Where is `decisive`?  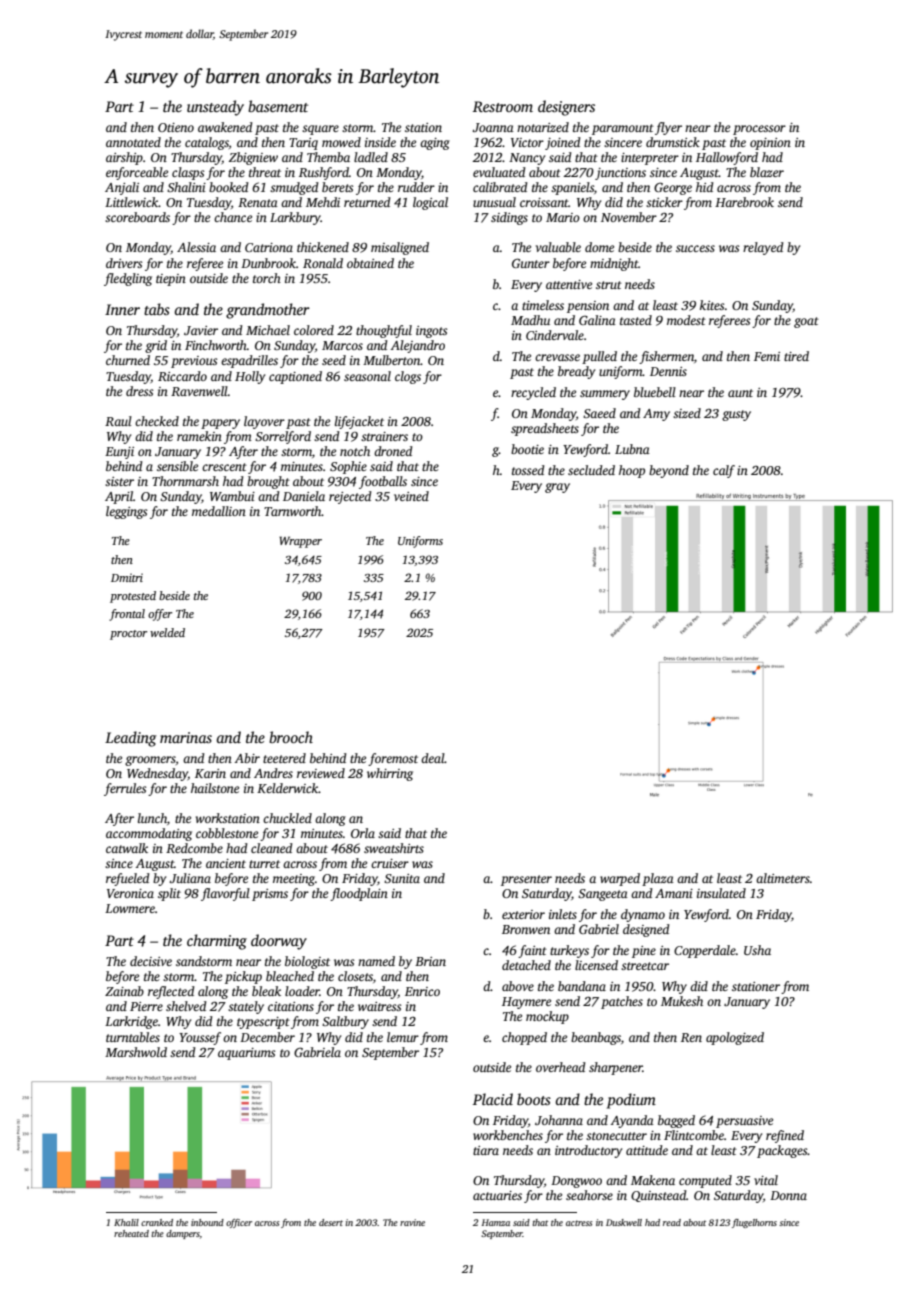 decisive is located at coordinates (151, 961).
